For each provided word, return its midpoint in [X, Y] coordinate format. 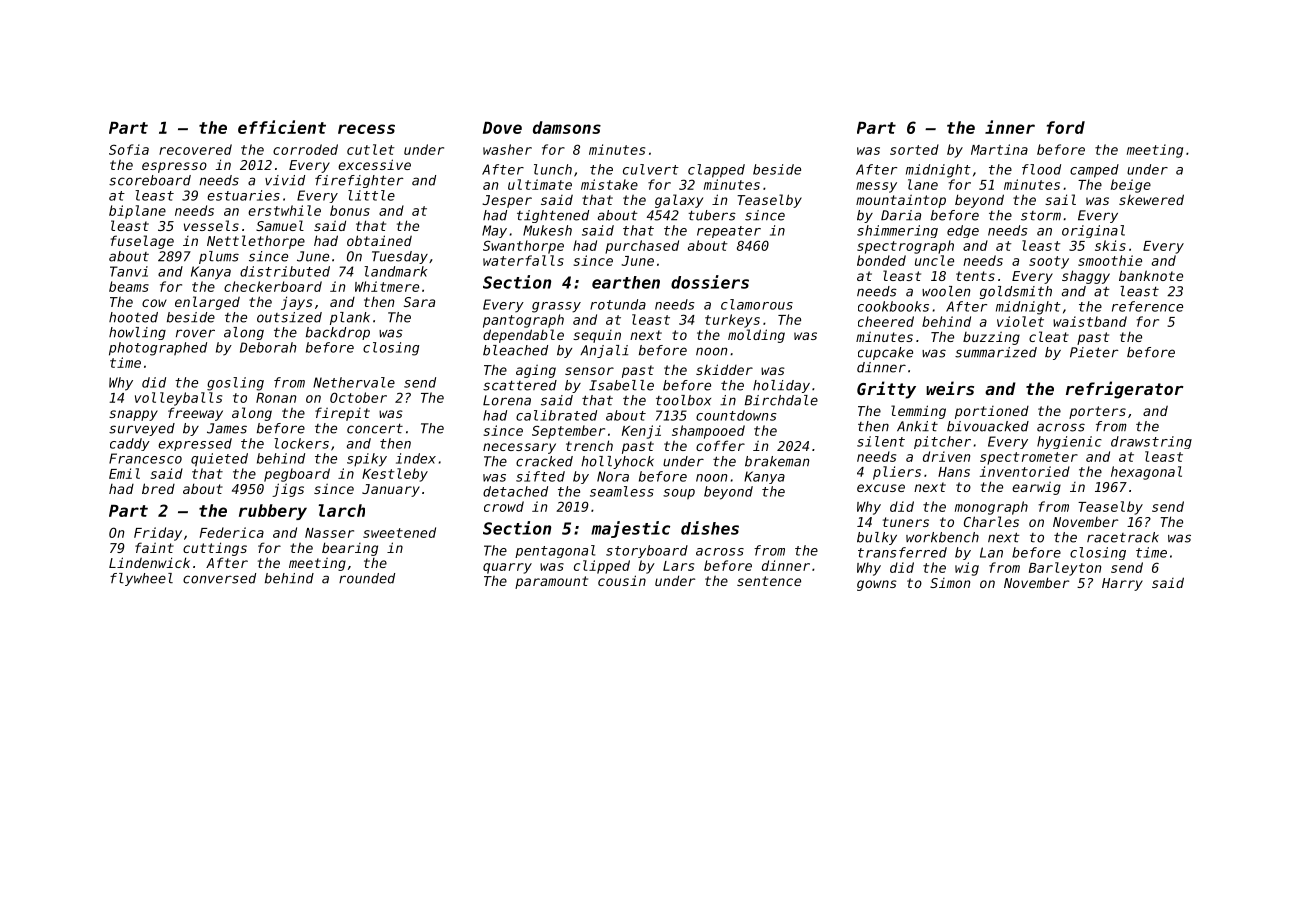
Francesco [145, 458]
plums [219, 257]
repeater [729, 232]
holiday [781, 386]
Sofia [129, 149]
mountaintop [901, 201]
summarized [996, 352]
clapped [716, 171]
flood [1041, 169]
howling [137, 333]
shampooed [708, 432]
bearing [350, 549]
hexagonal [1146, 473]
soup [679, 494]
